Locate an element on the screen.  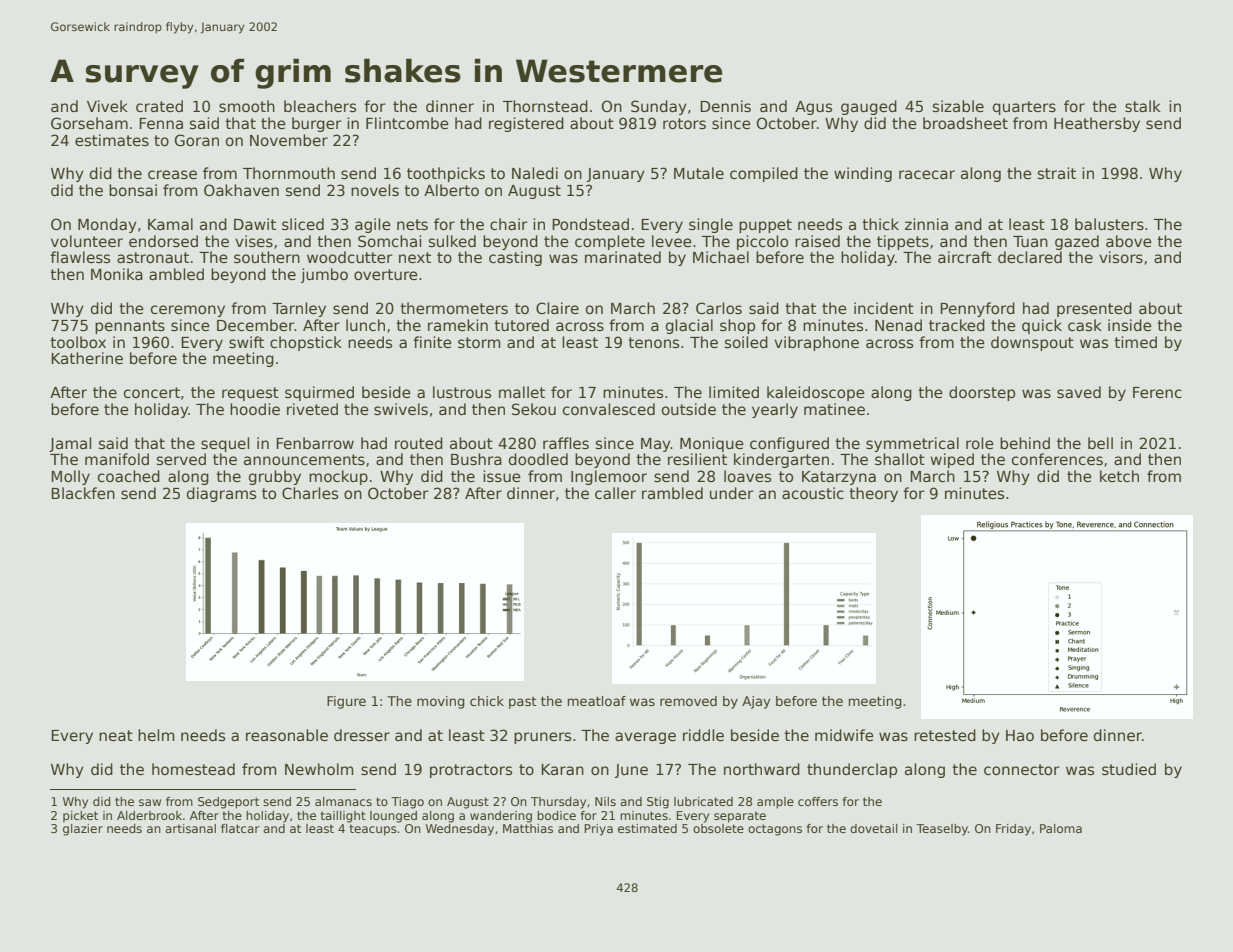
helm is located at coordinates (156, 735).
